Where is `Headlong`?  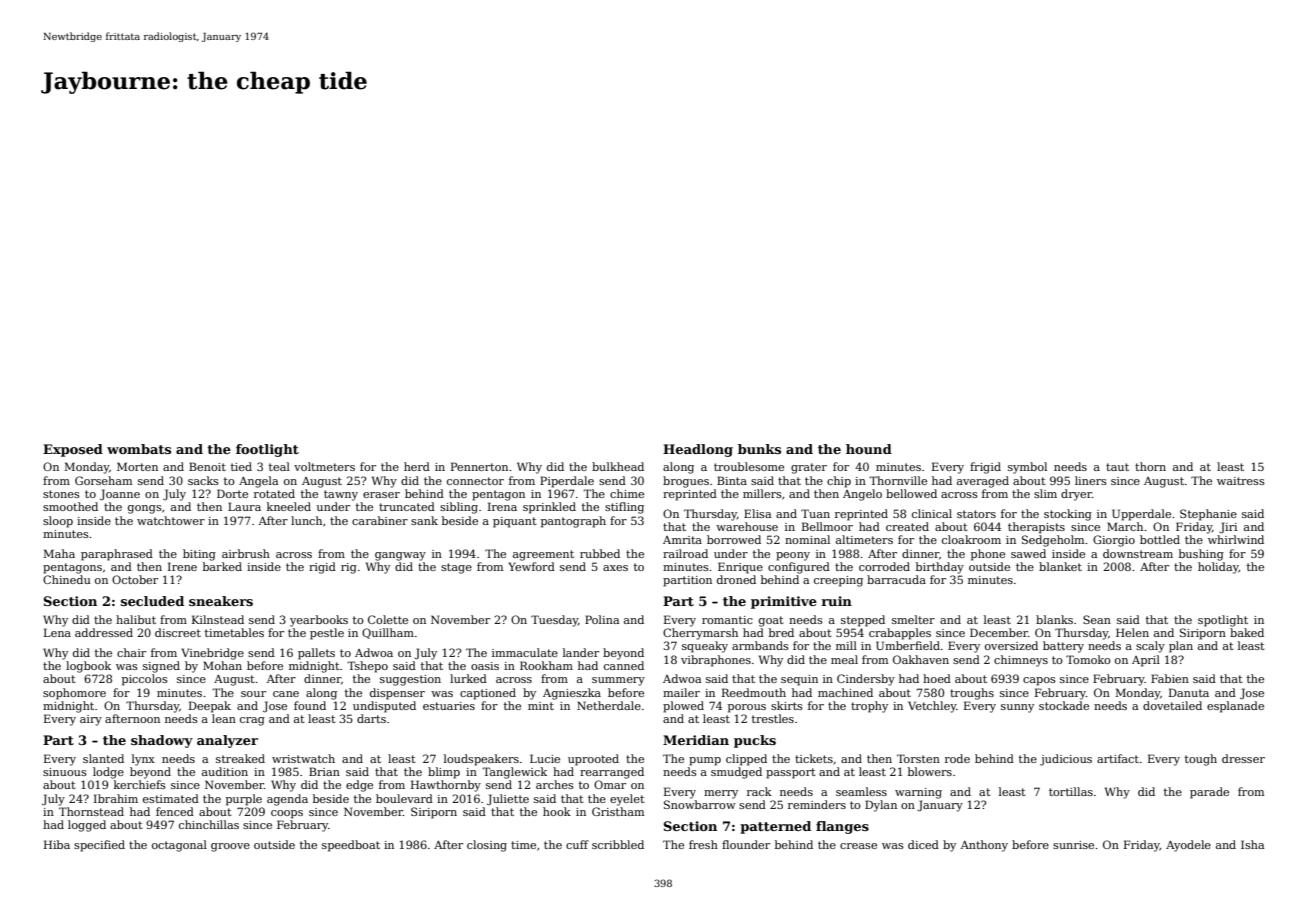 Headlong is located at coordinates (698, 450).
